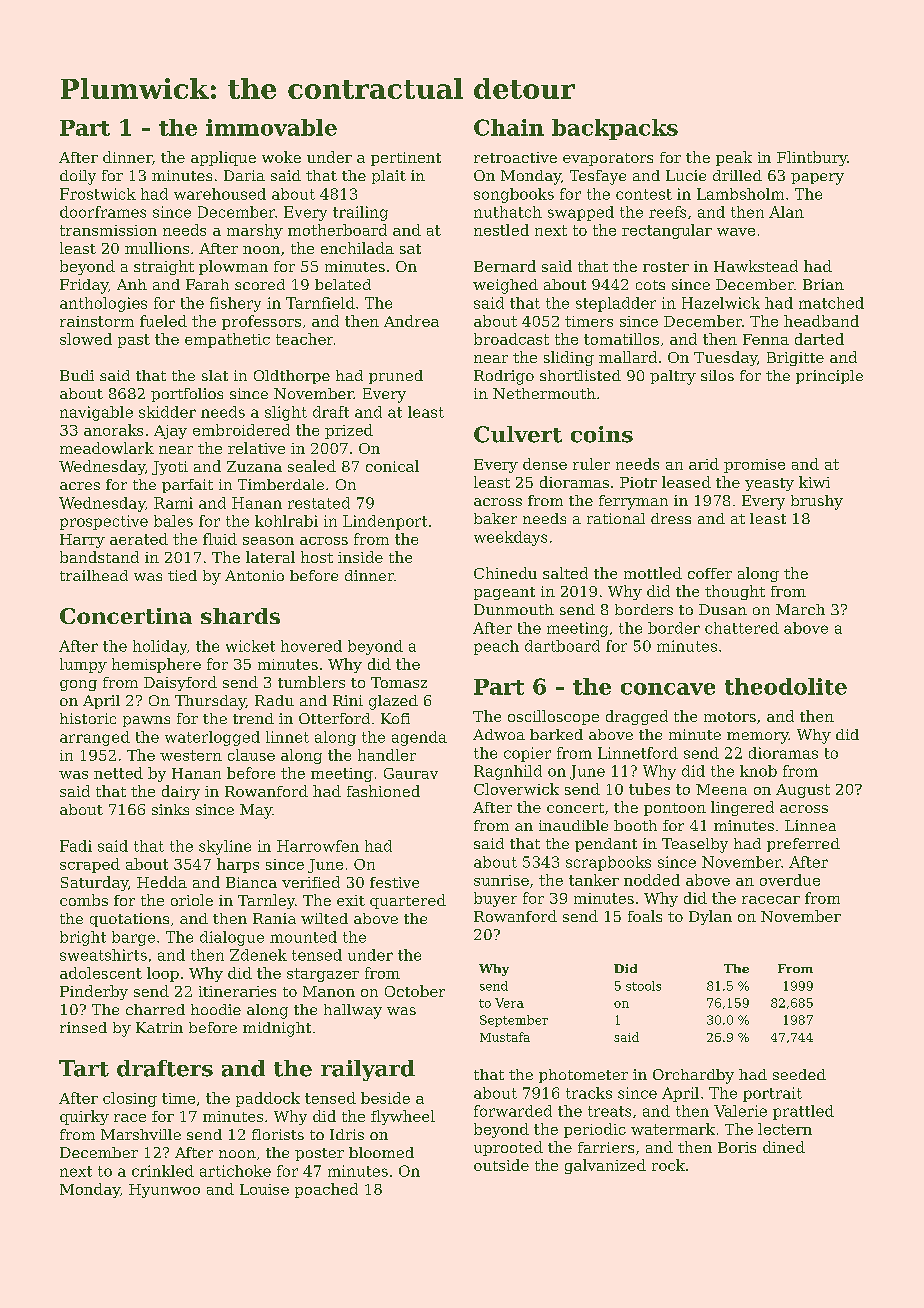  What do you see at coordinates (565, 573) in the page?
I see `salted` at bounding box center [565, 573].
